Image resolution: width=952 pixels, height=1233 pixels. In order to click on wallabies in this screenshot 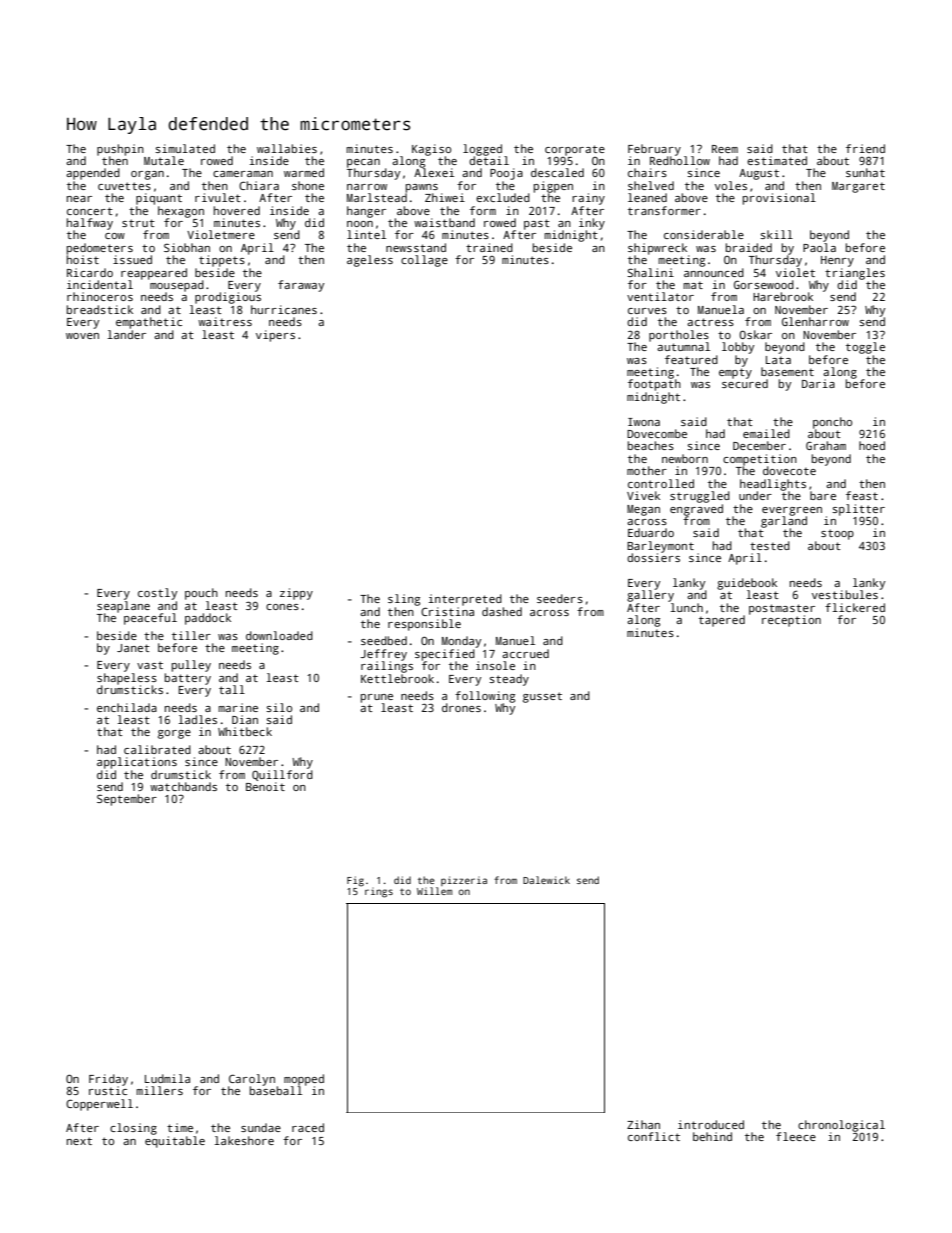, I will do `click(287, 148)`.
